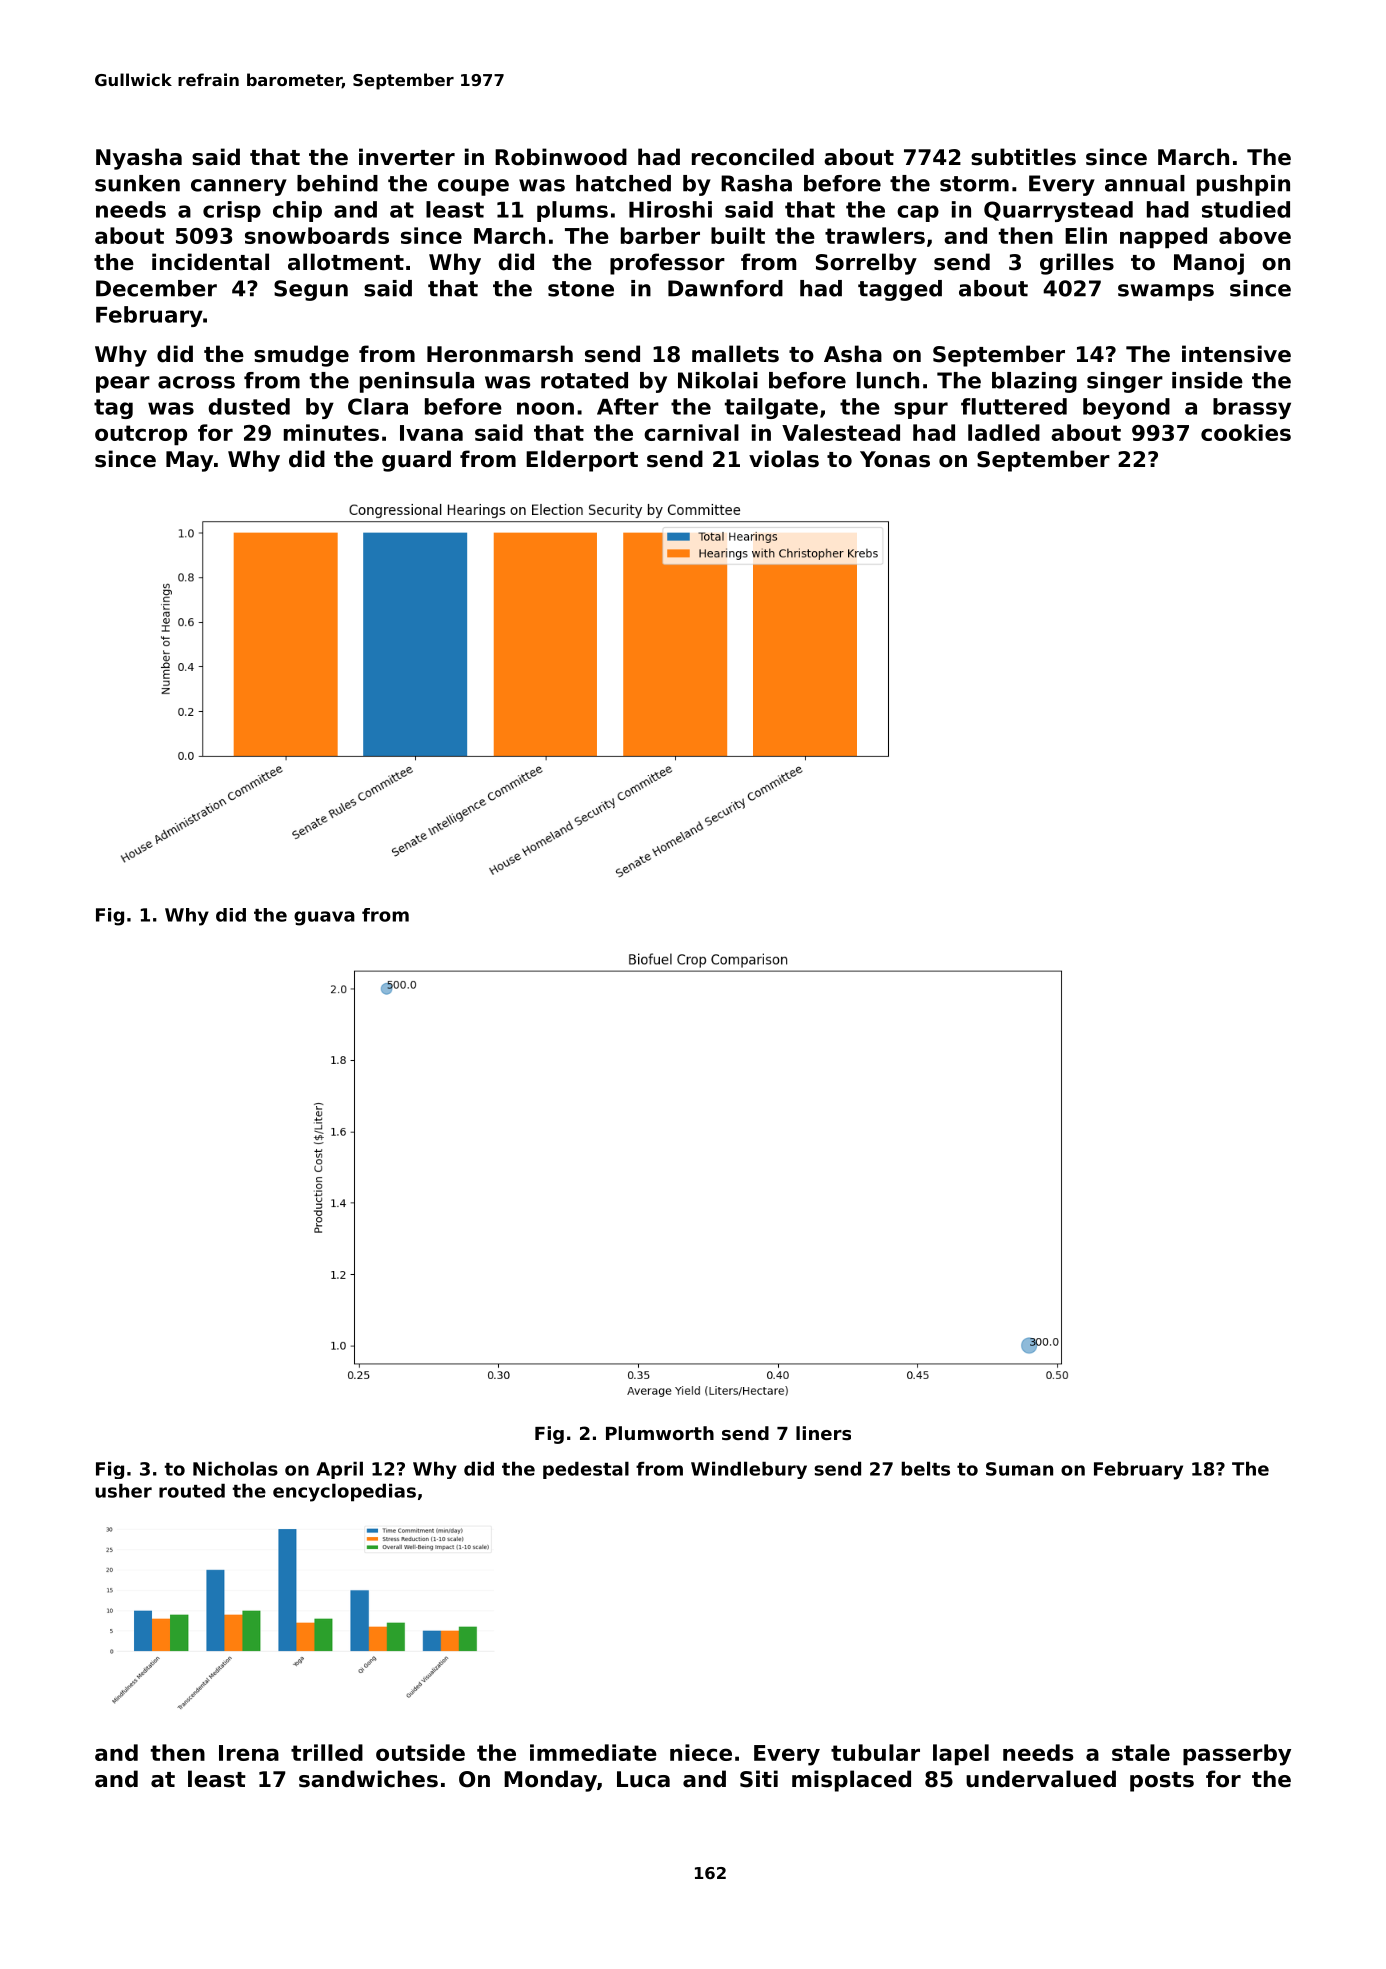 The image size is (1386, 1969). Describe the element at coordinates (1252, 408) in the document. I see `brassy` at that location.
